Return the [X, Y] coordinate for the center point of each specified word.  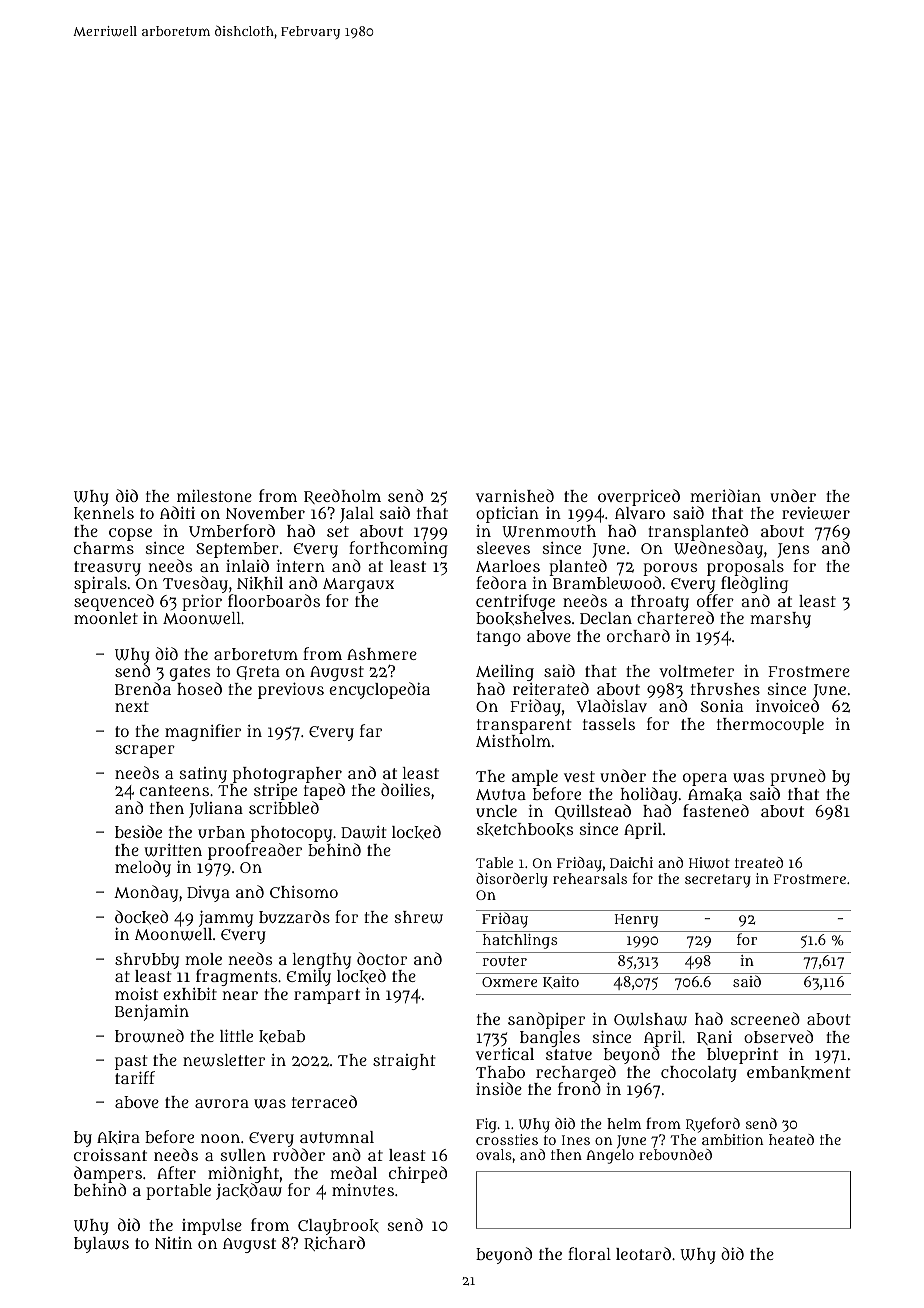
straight [404, 1062]
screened [765, 1018]
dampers [108, 1174]
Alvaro [640, 513]
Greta [258, 673]
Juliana [216, 810]
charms [104, 548]
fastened [716, 810]
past [131, 1062]
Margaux [358, 585]
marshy [780, 620]
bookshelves [523, 619]
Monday [146, 893]
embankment [798, 1073]
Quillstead [593, 811]
